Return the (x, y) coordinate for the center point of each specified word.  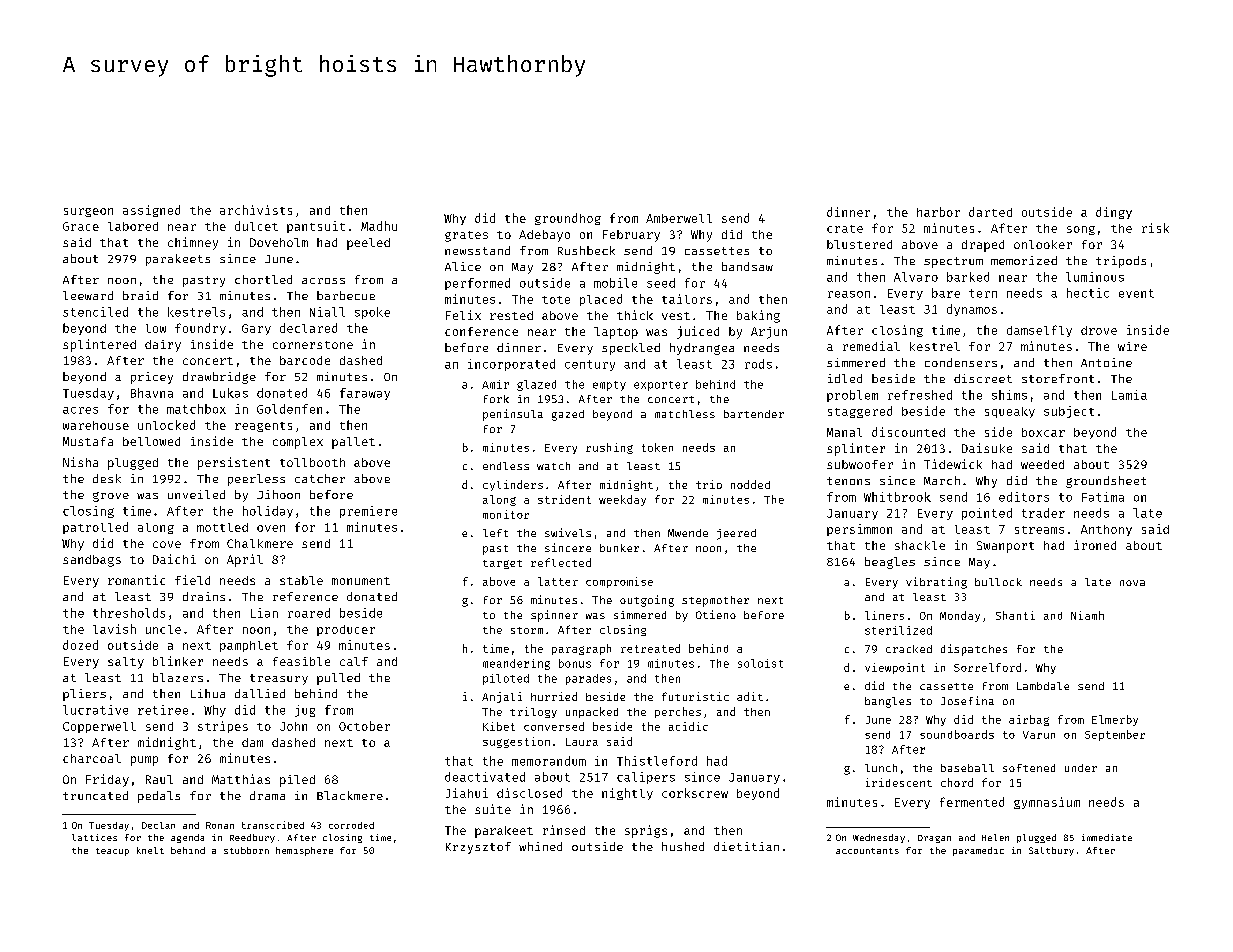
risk (1155, 228)
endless (506, 466)
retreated (650, 648)
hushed (683, 846)
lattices (94, 837)
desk (107, 478)
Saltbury (1051, 851)
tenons (848, 481)
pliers (84, 695)
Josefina (967, 700)
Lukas (230, 393)
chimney (193, 243)
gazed (568, 415)
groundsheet (1106, 482)
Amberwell (679, 218)
